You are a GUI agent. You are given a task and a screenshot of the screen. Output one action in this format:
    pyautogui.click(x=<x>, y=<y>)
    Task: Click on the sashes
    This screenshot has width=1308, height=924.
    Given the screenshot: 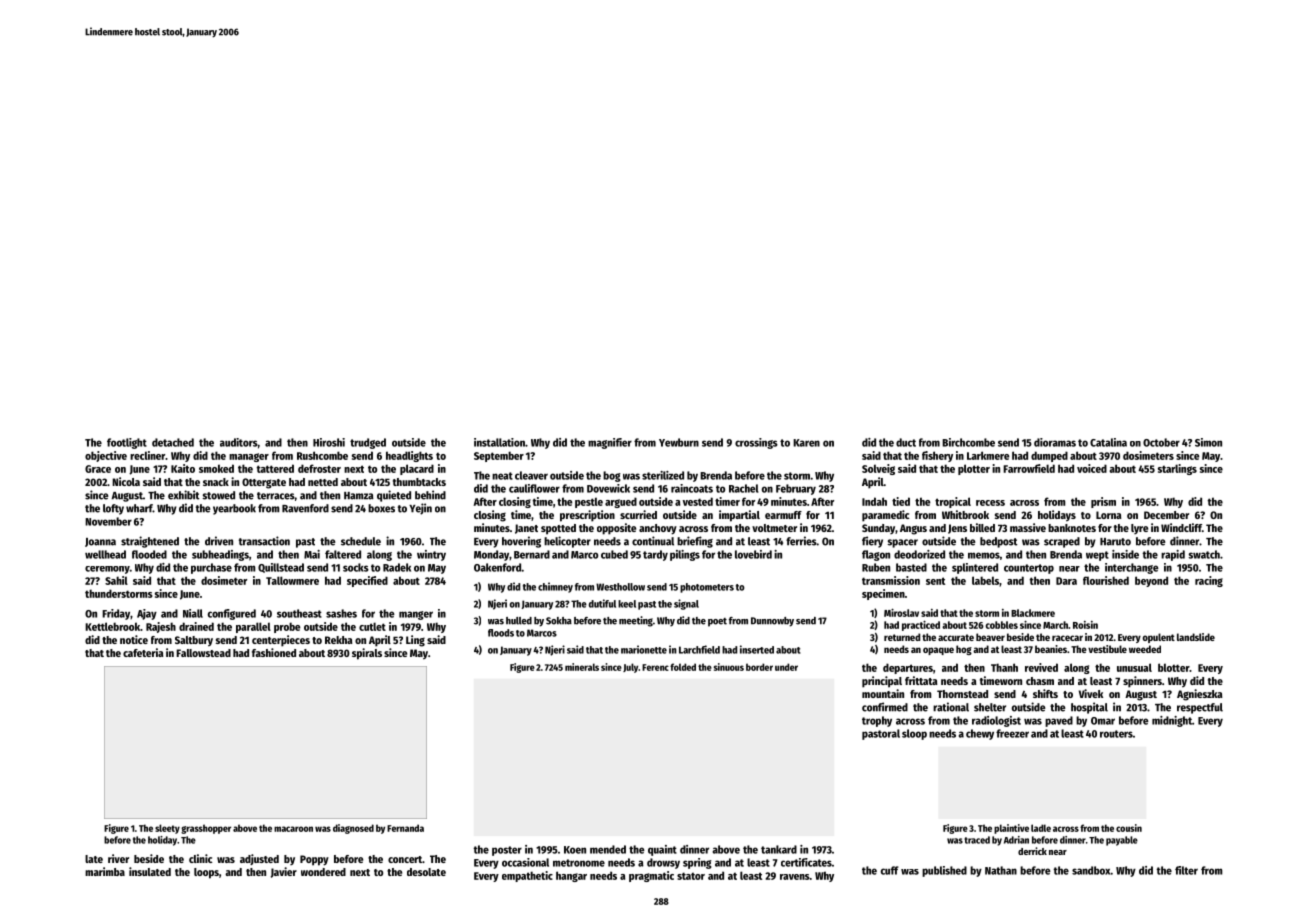 What is the action you would take?
    pyautogui.click(x=341, y=613)
